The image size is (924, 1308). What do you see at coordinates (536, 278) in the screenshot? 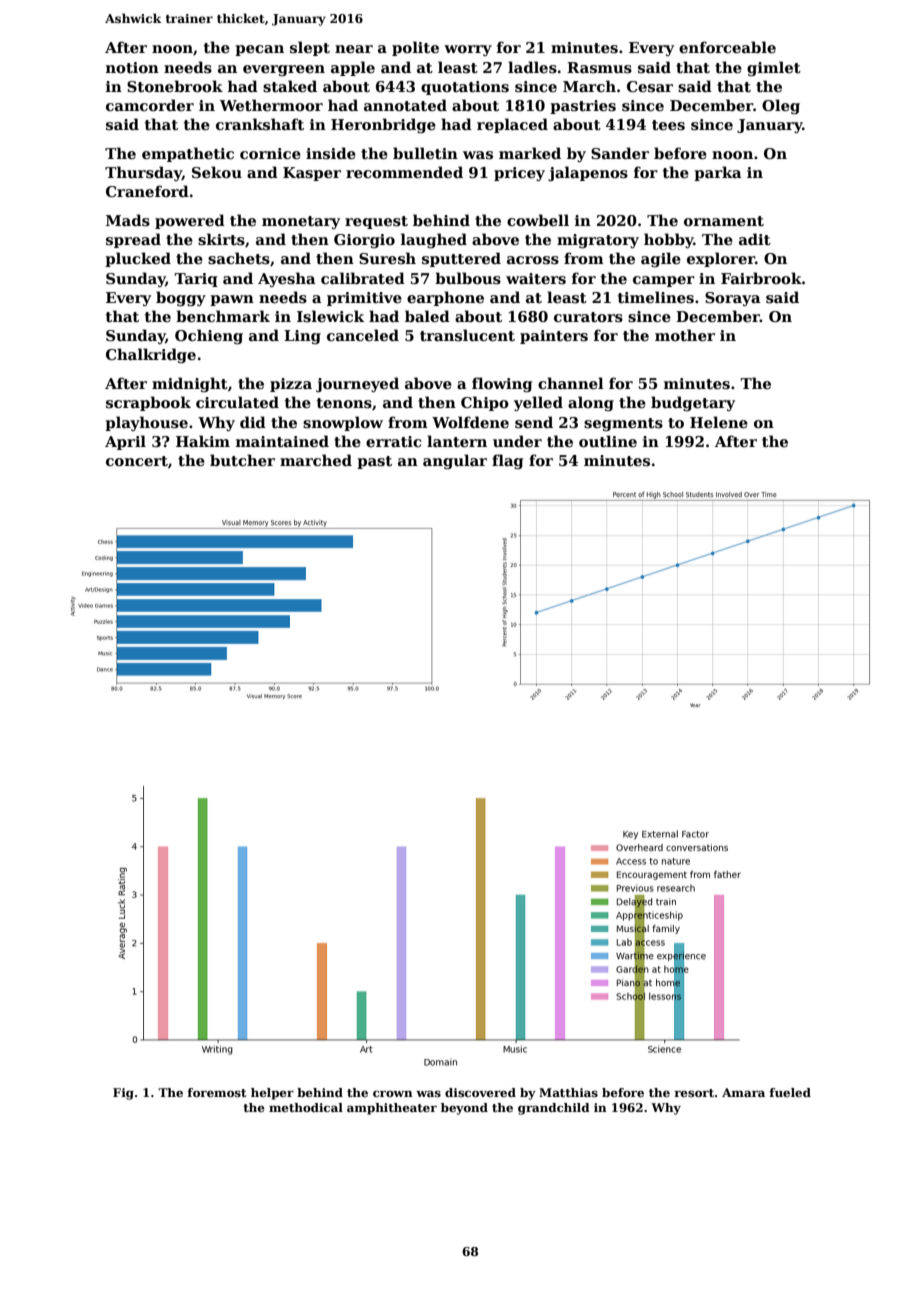
I see `waiters` at bounding box center [536, 278].
